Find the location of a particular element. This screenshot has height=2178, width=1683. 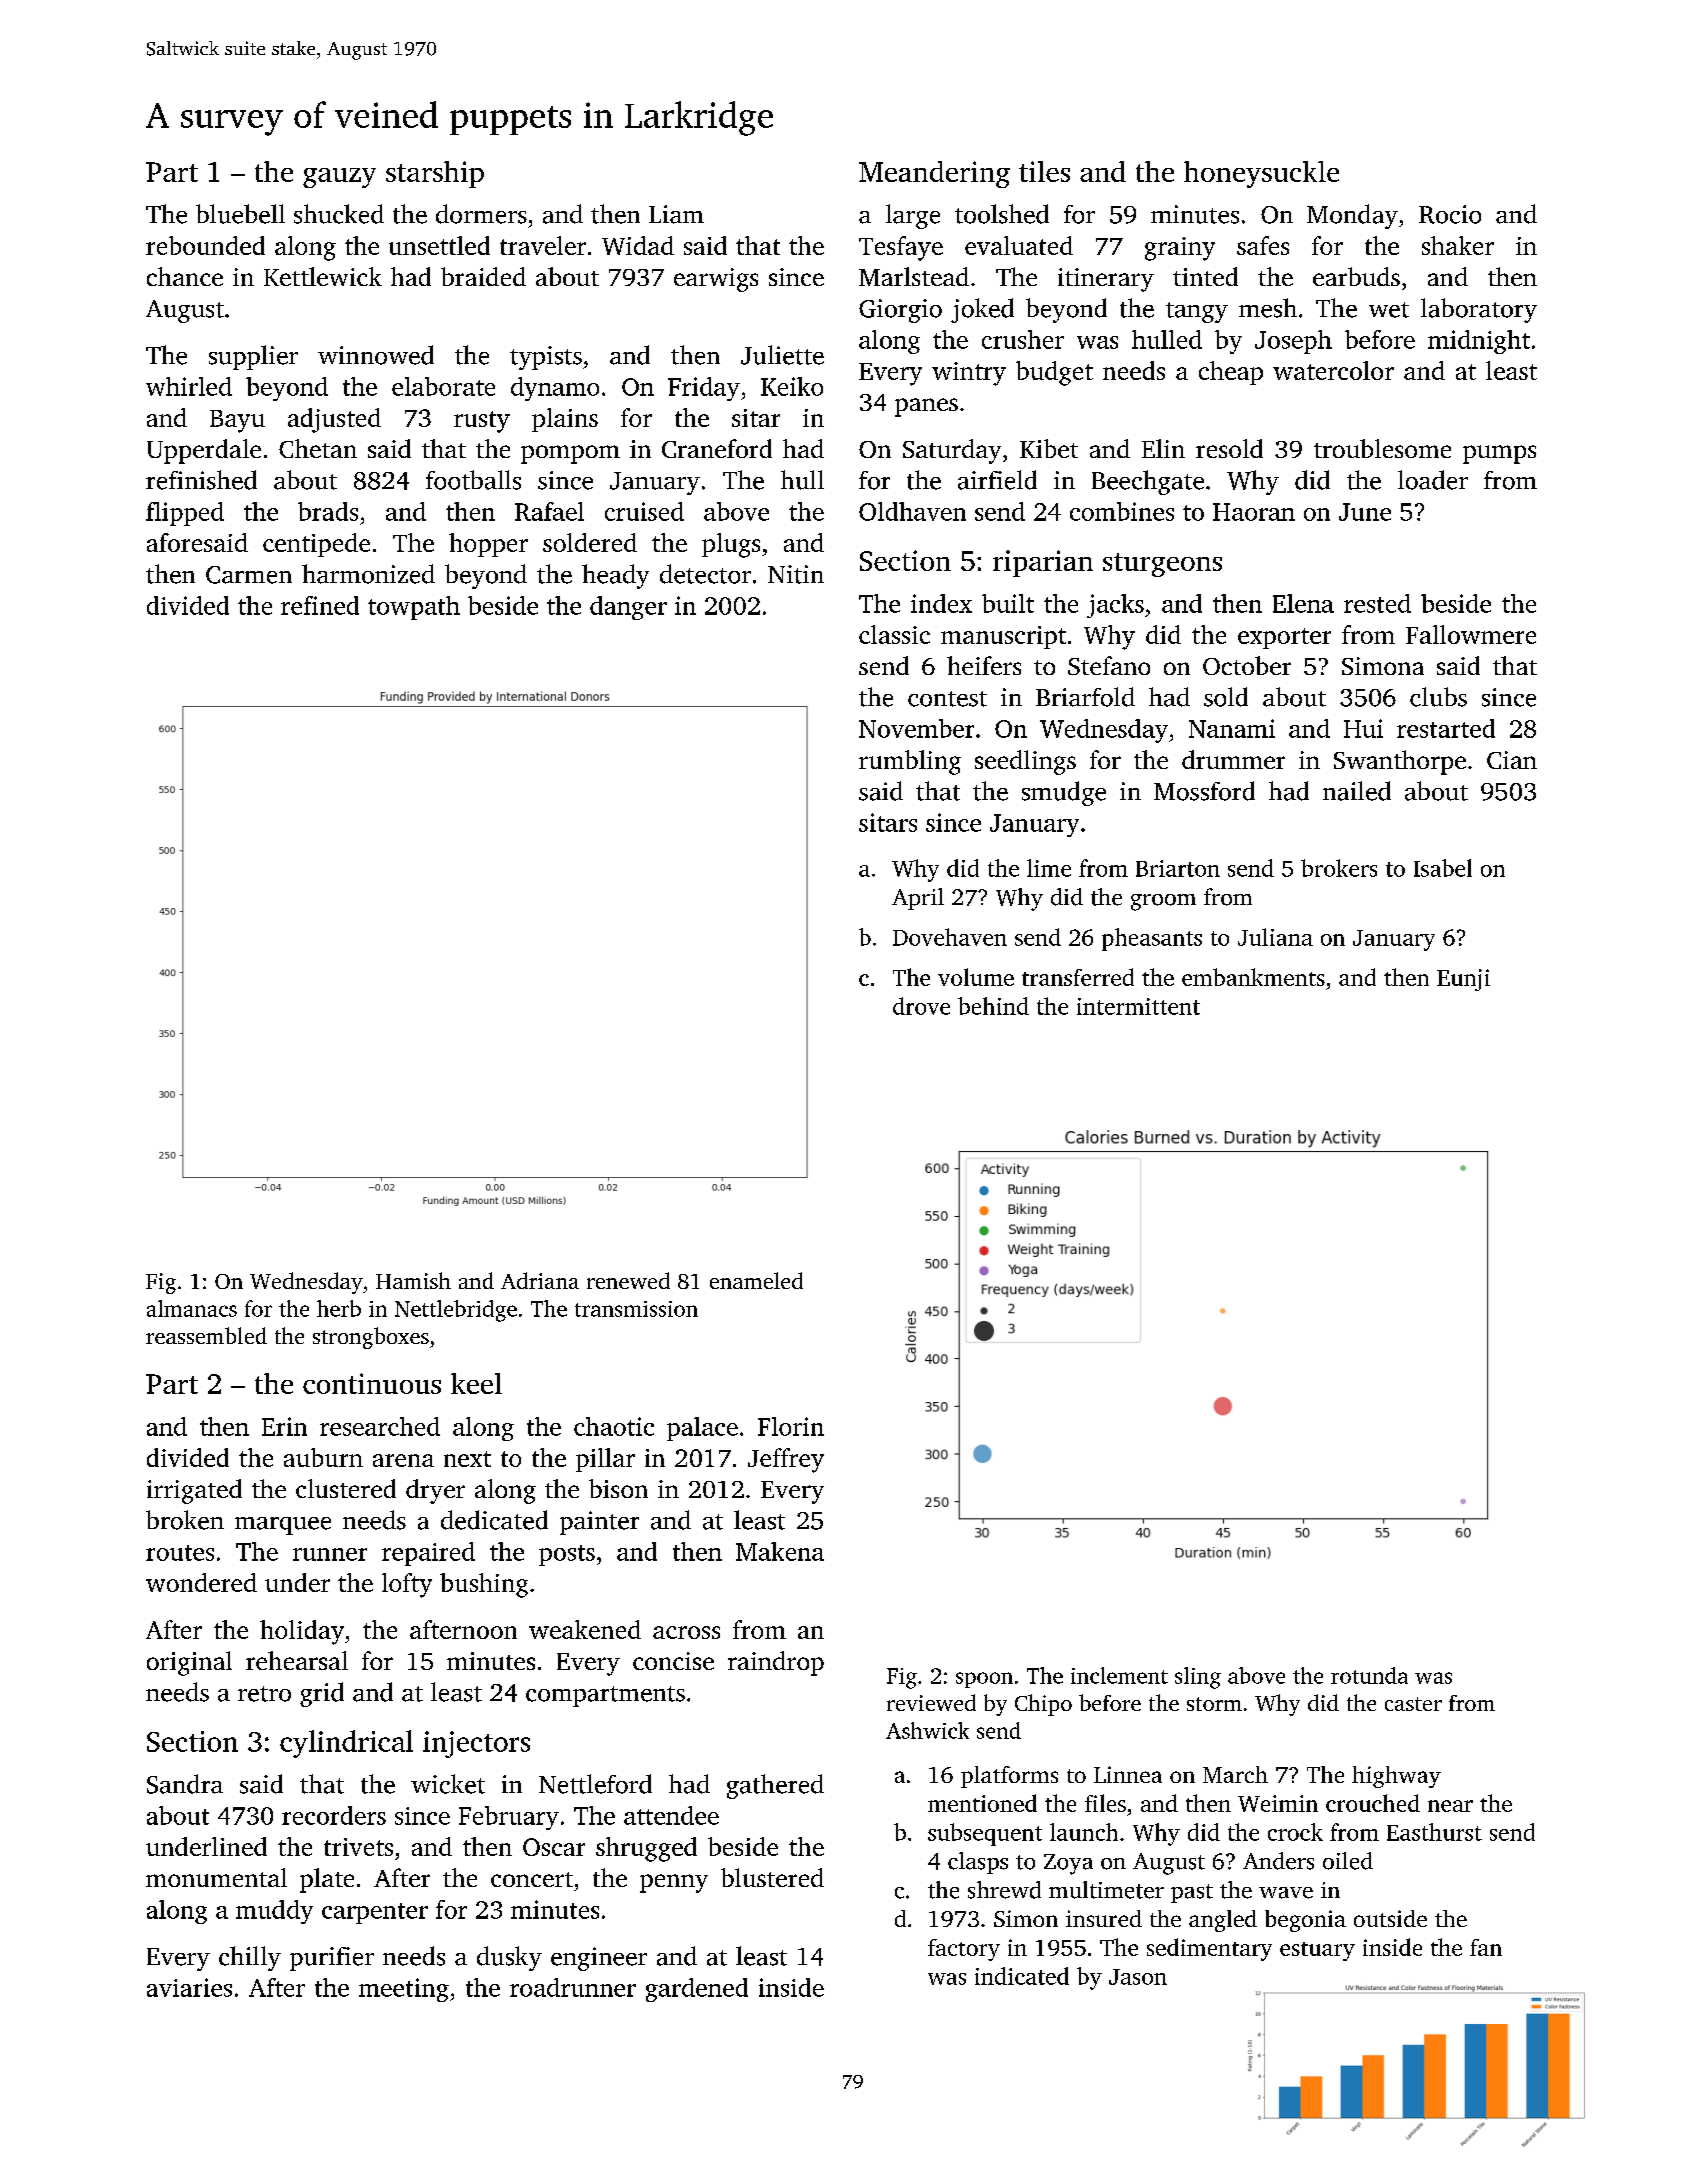

meeting is located at coordinates (404, 1990).
